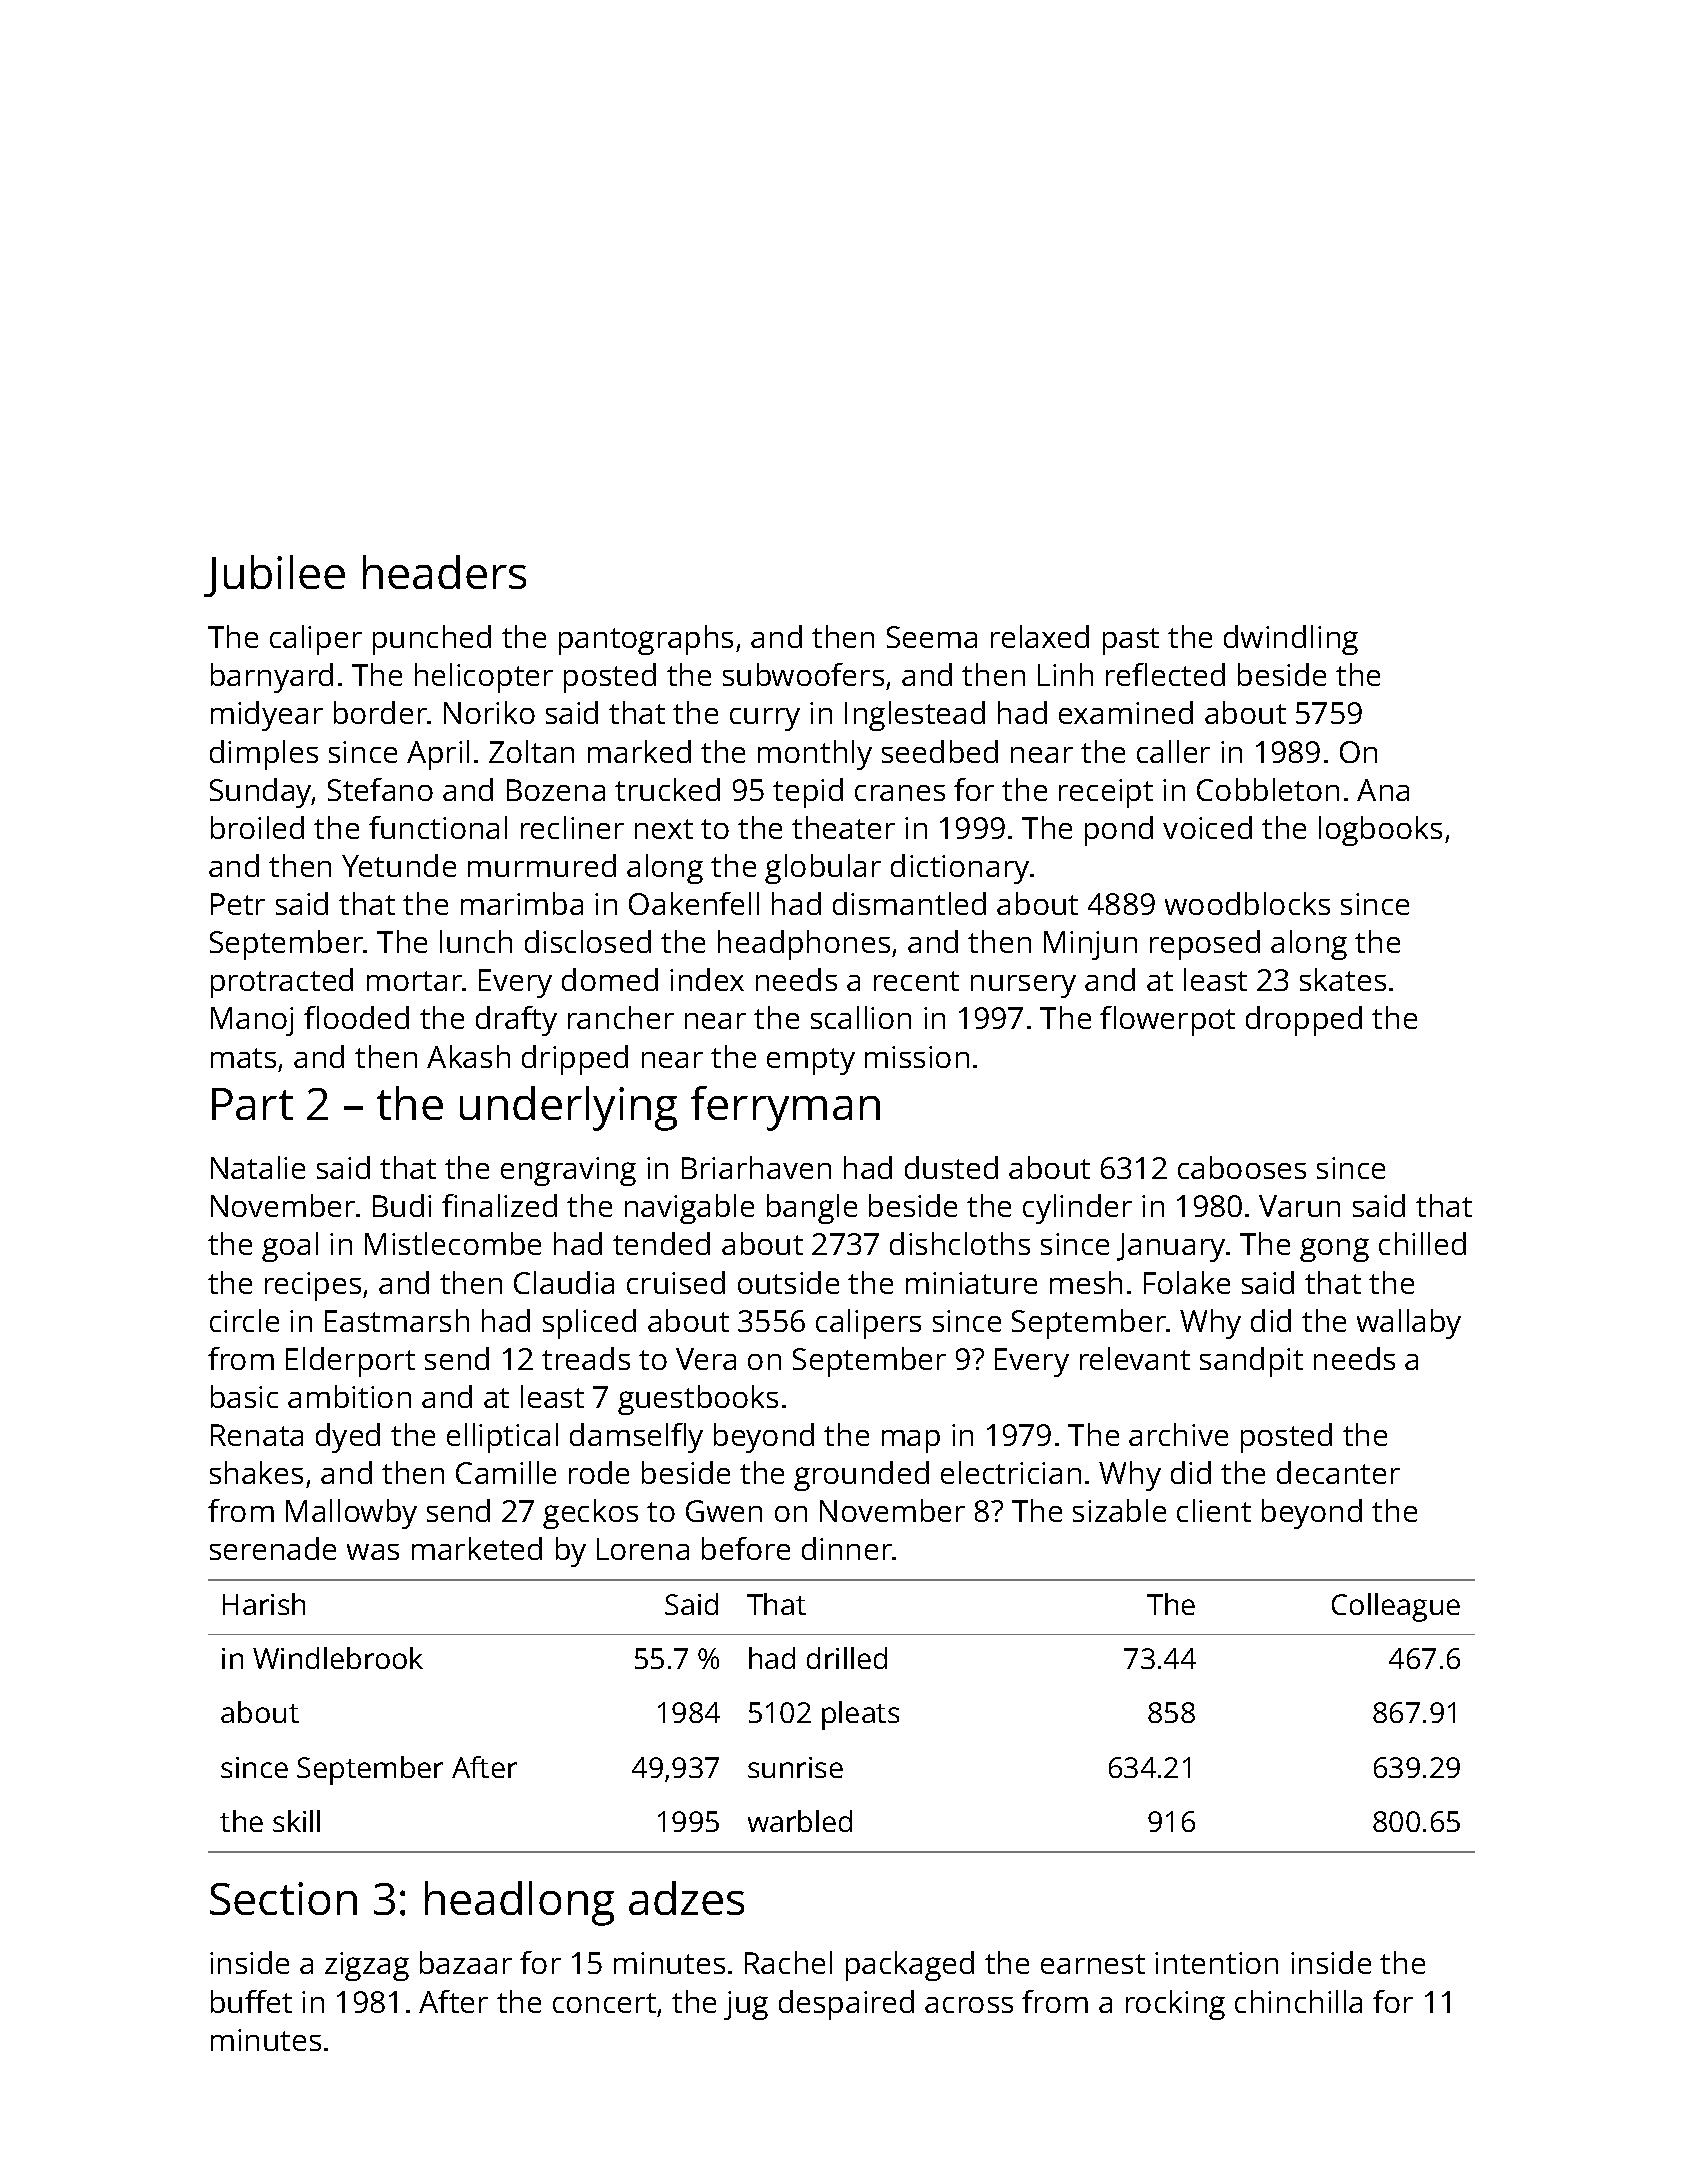  Describe the element at coordinates (1304, 1021) in the screenshot. I see `dropped` at that location.
